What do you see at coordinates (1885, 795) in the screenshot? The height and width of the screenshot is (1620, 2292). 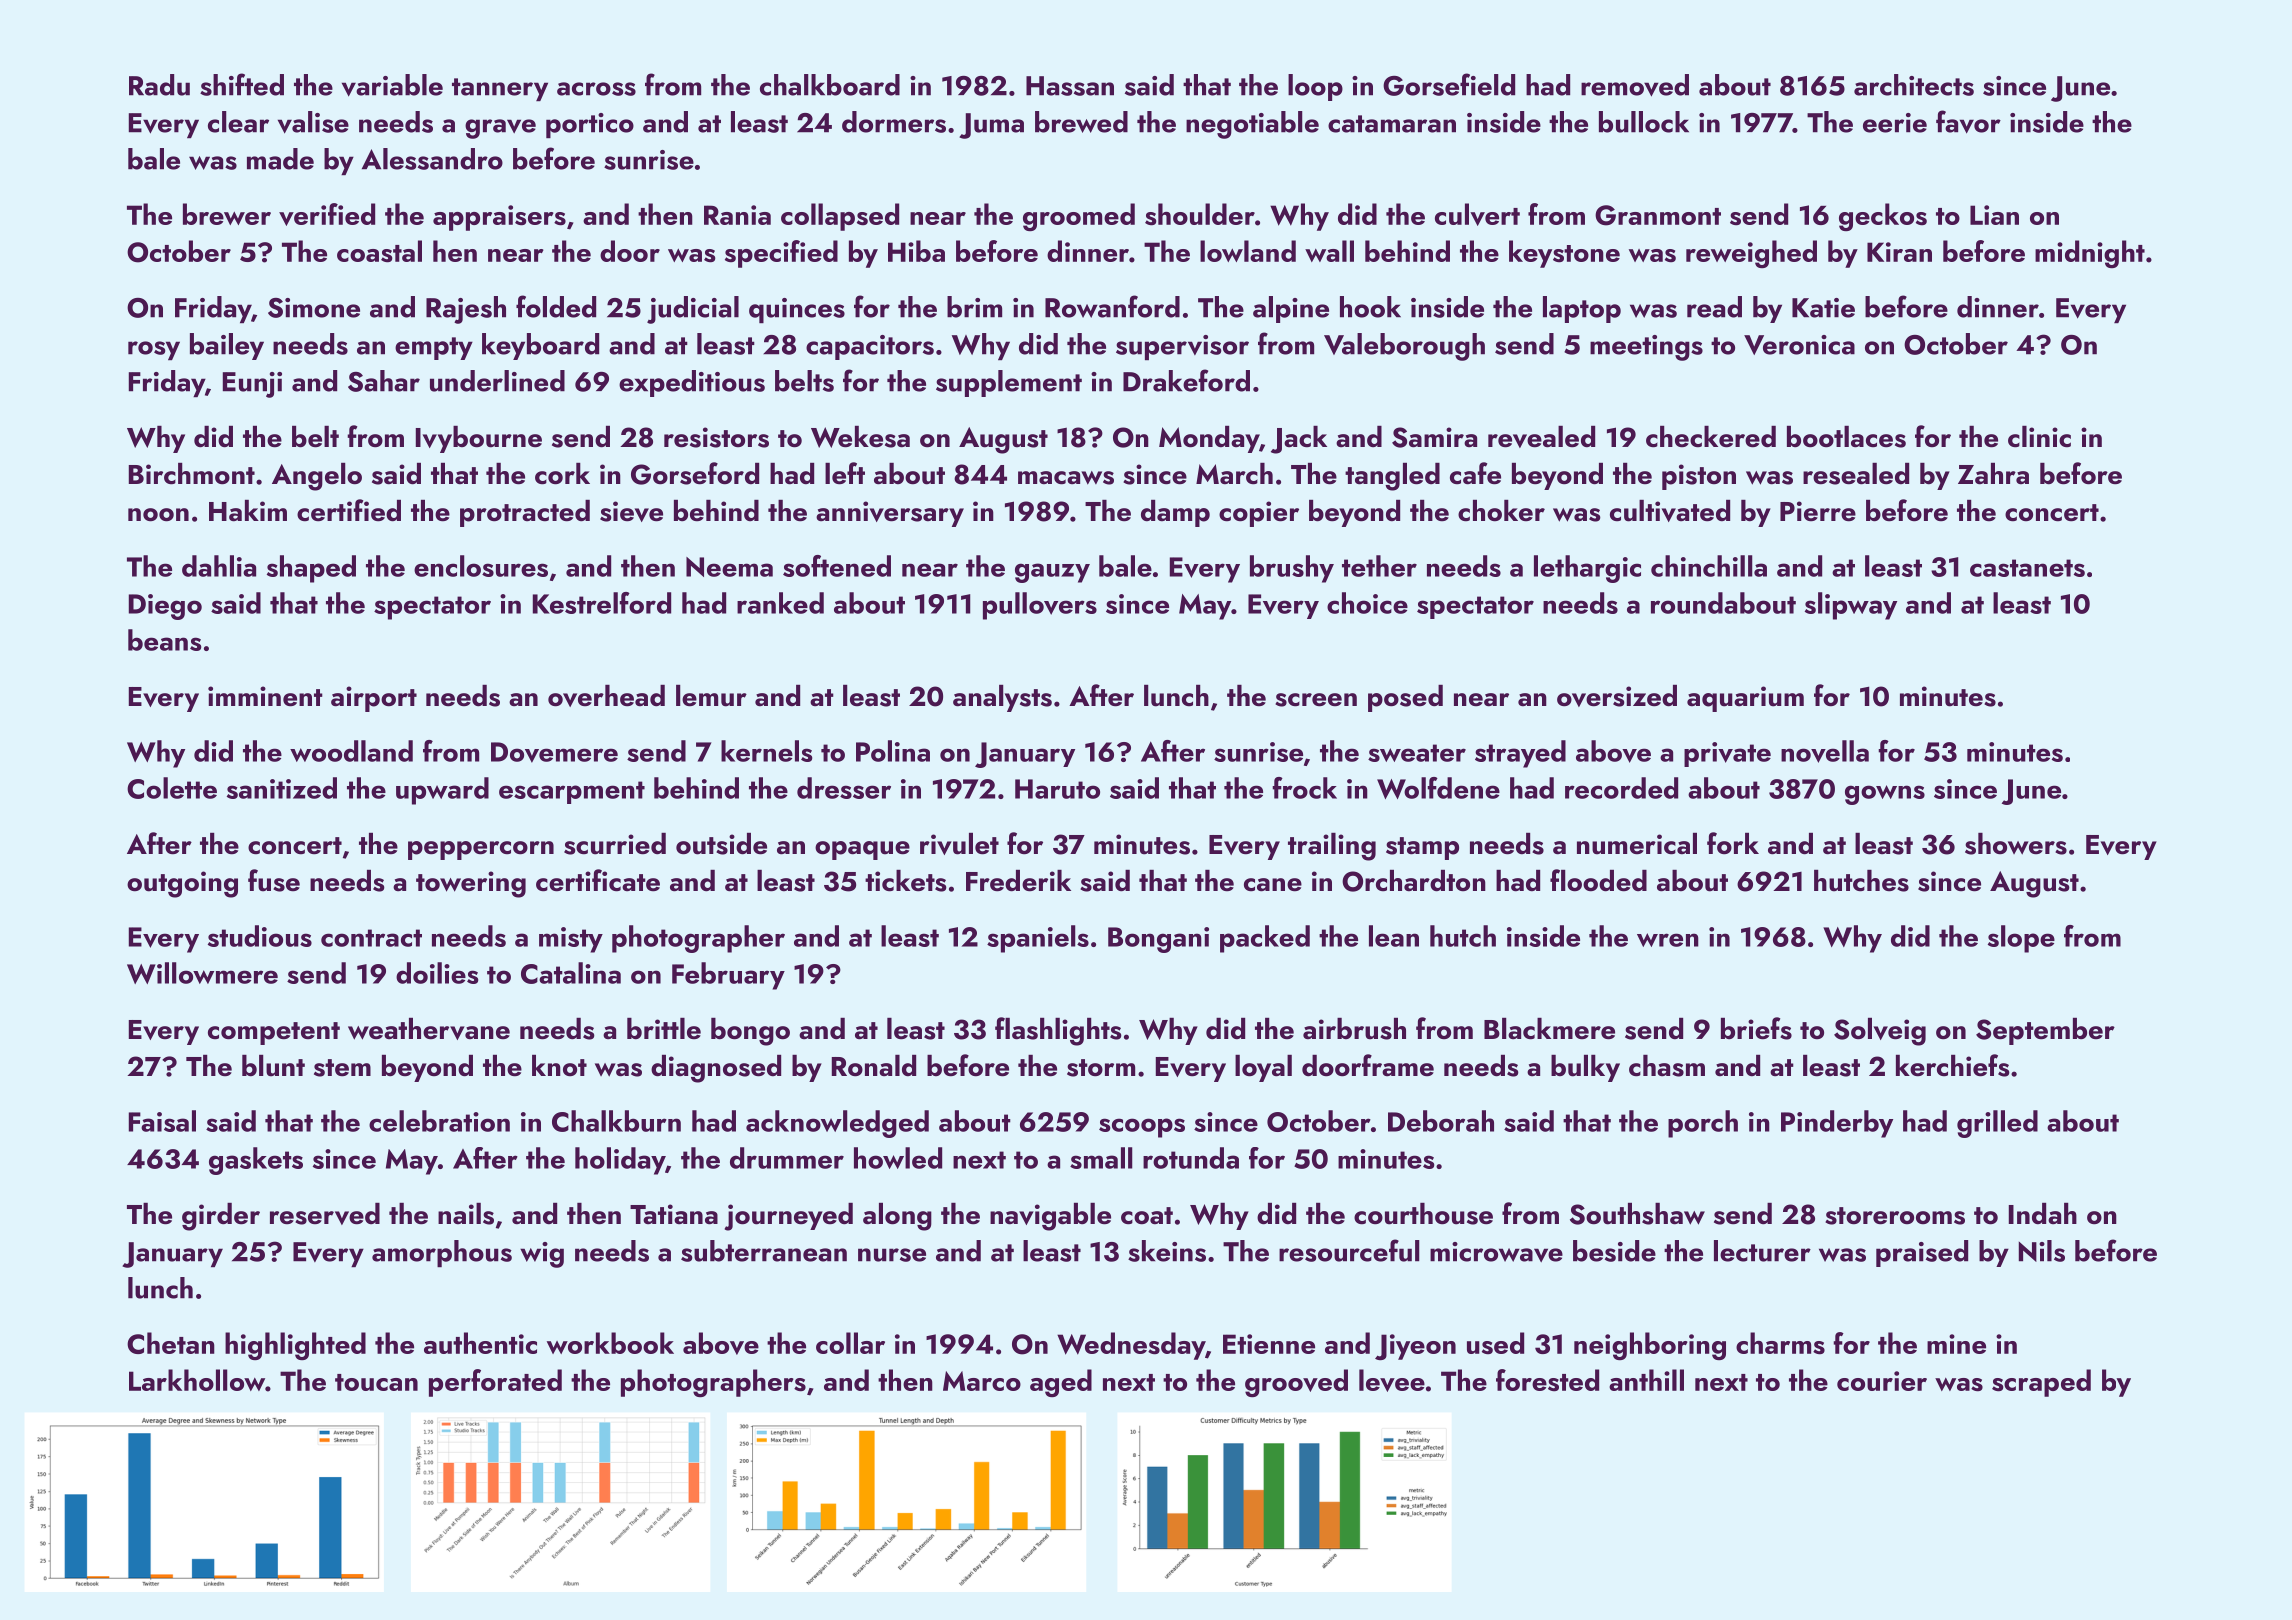 I see `gowns` at bounding box center [1885, 795].
